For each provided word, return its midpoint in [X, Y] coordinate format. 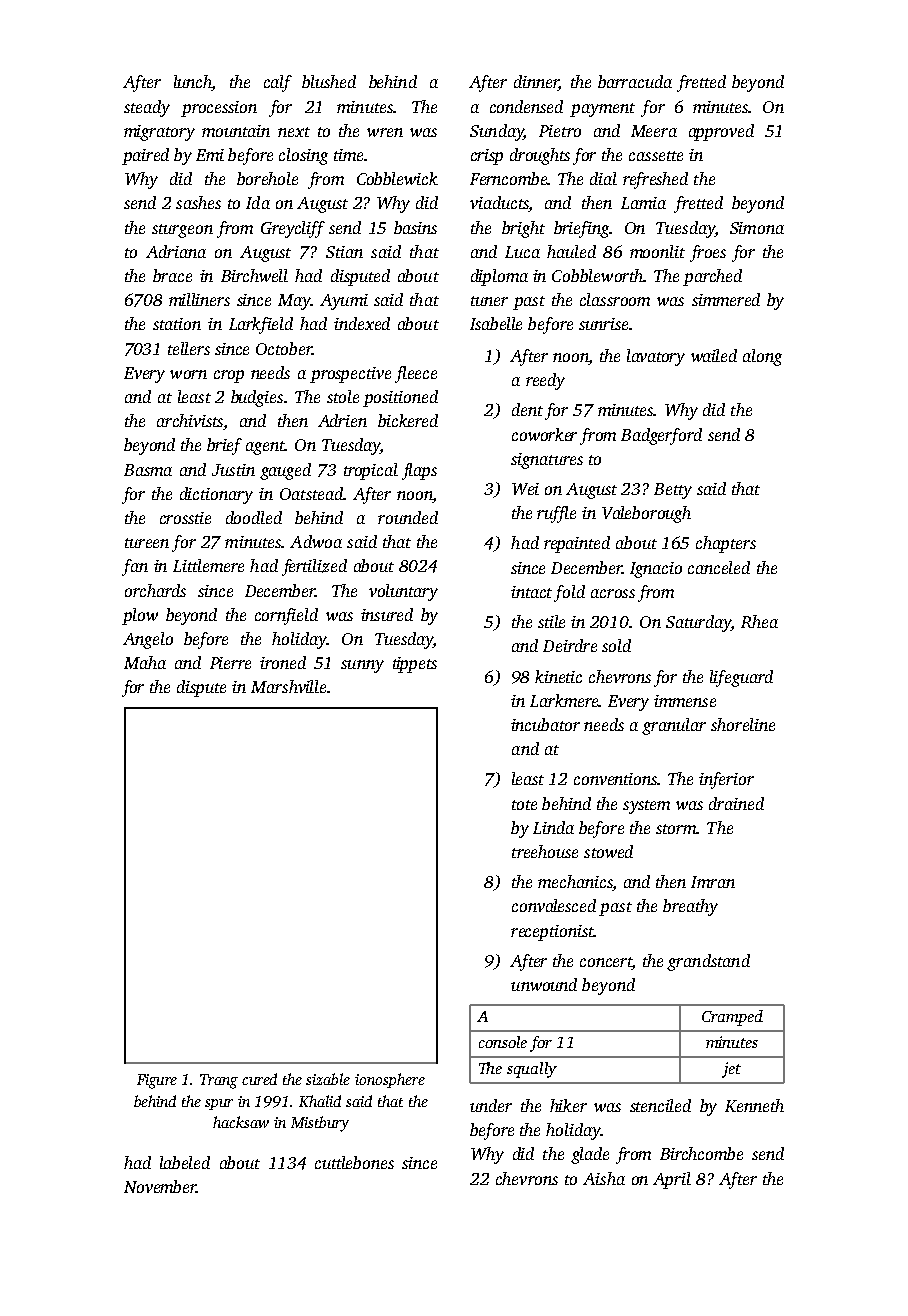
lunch [193, 83]
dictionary [216, 495]
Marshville [288, 686]
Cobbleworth [597, 275]
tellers [189, 348]
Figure [157, 1081]
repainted [577, 544]
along [762, 357]
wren [385, 132]
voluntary [403, 592]
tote [524, 805]
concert [606, 963]
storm [676, 829]
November [160, 1186]
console [503, 1042]
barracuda [635, 81]
